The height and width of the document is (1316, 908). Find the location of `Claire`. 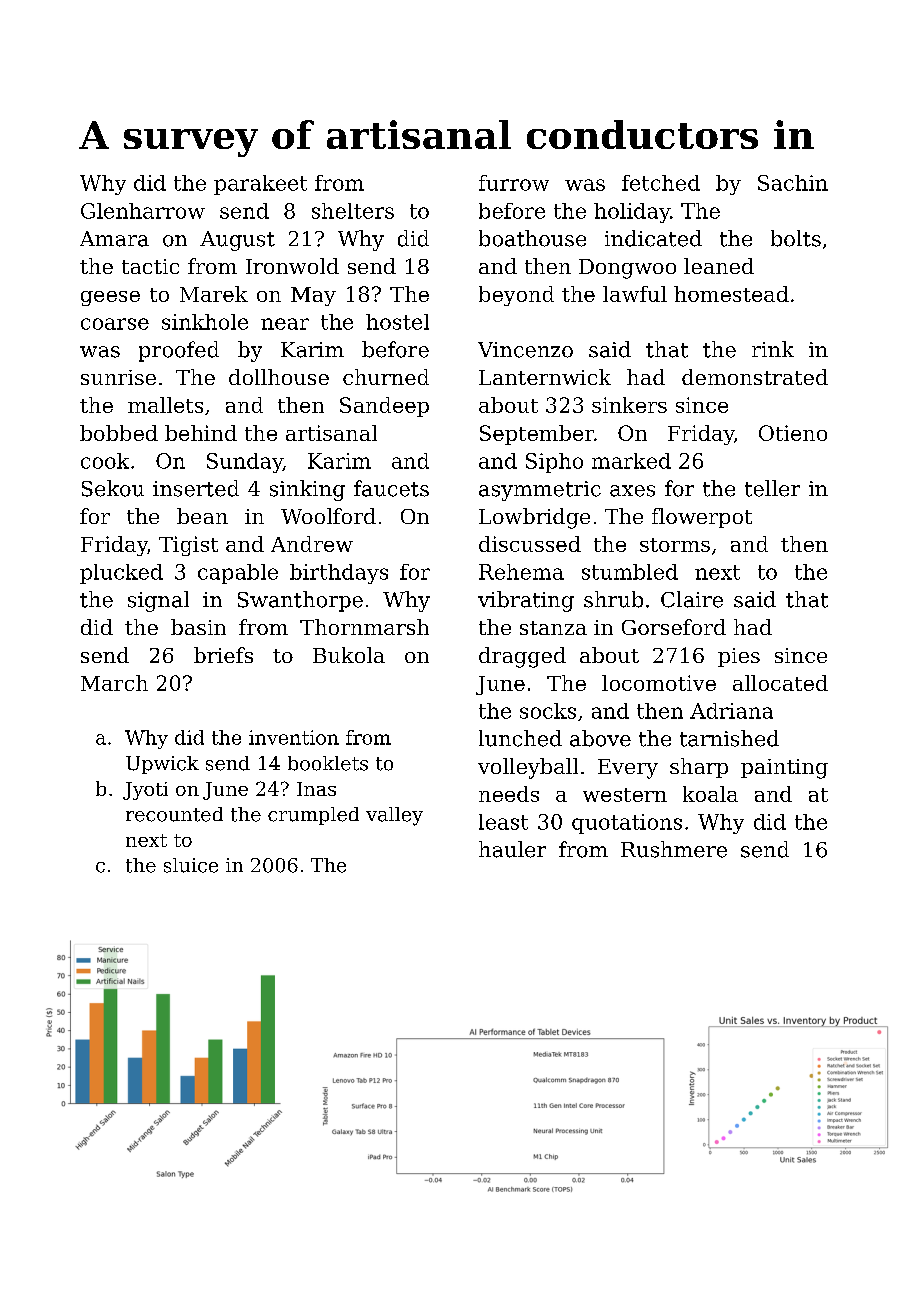

Claire is located at coordinates (692, 599).
